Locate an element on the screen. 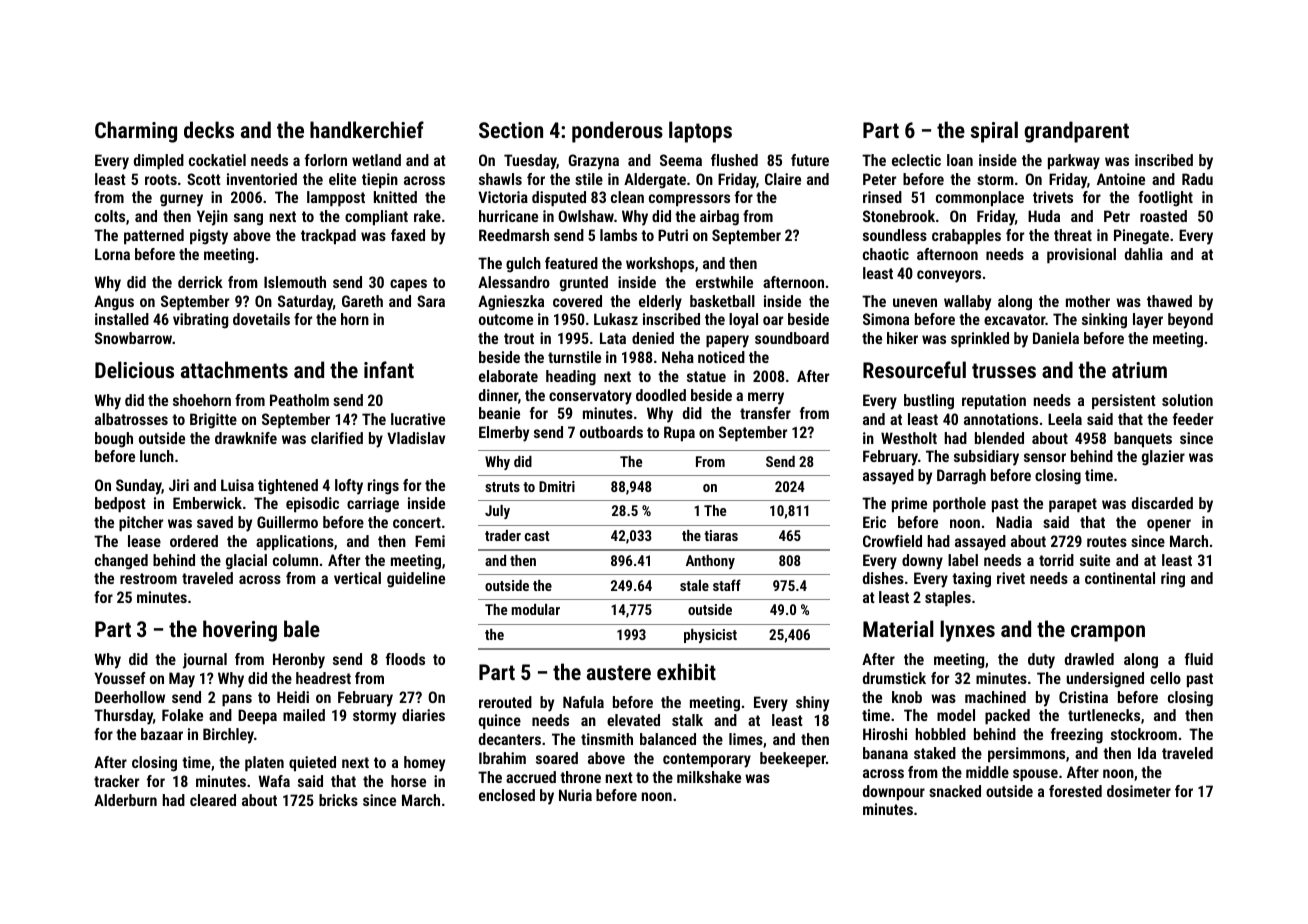 The height and width of the screenshot is (924, 1308). Charming is located at coordinates (136, 132).
